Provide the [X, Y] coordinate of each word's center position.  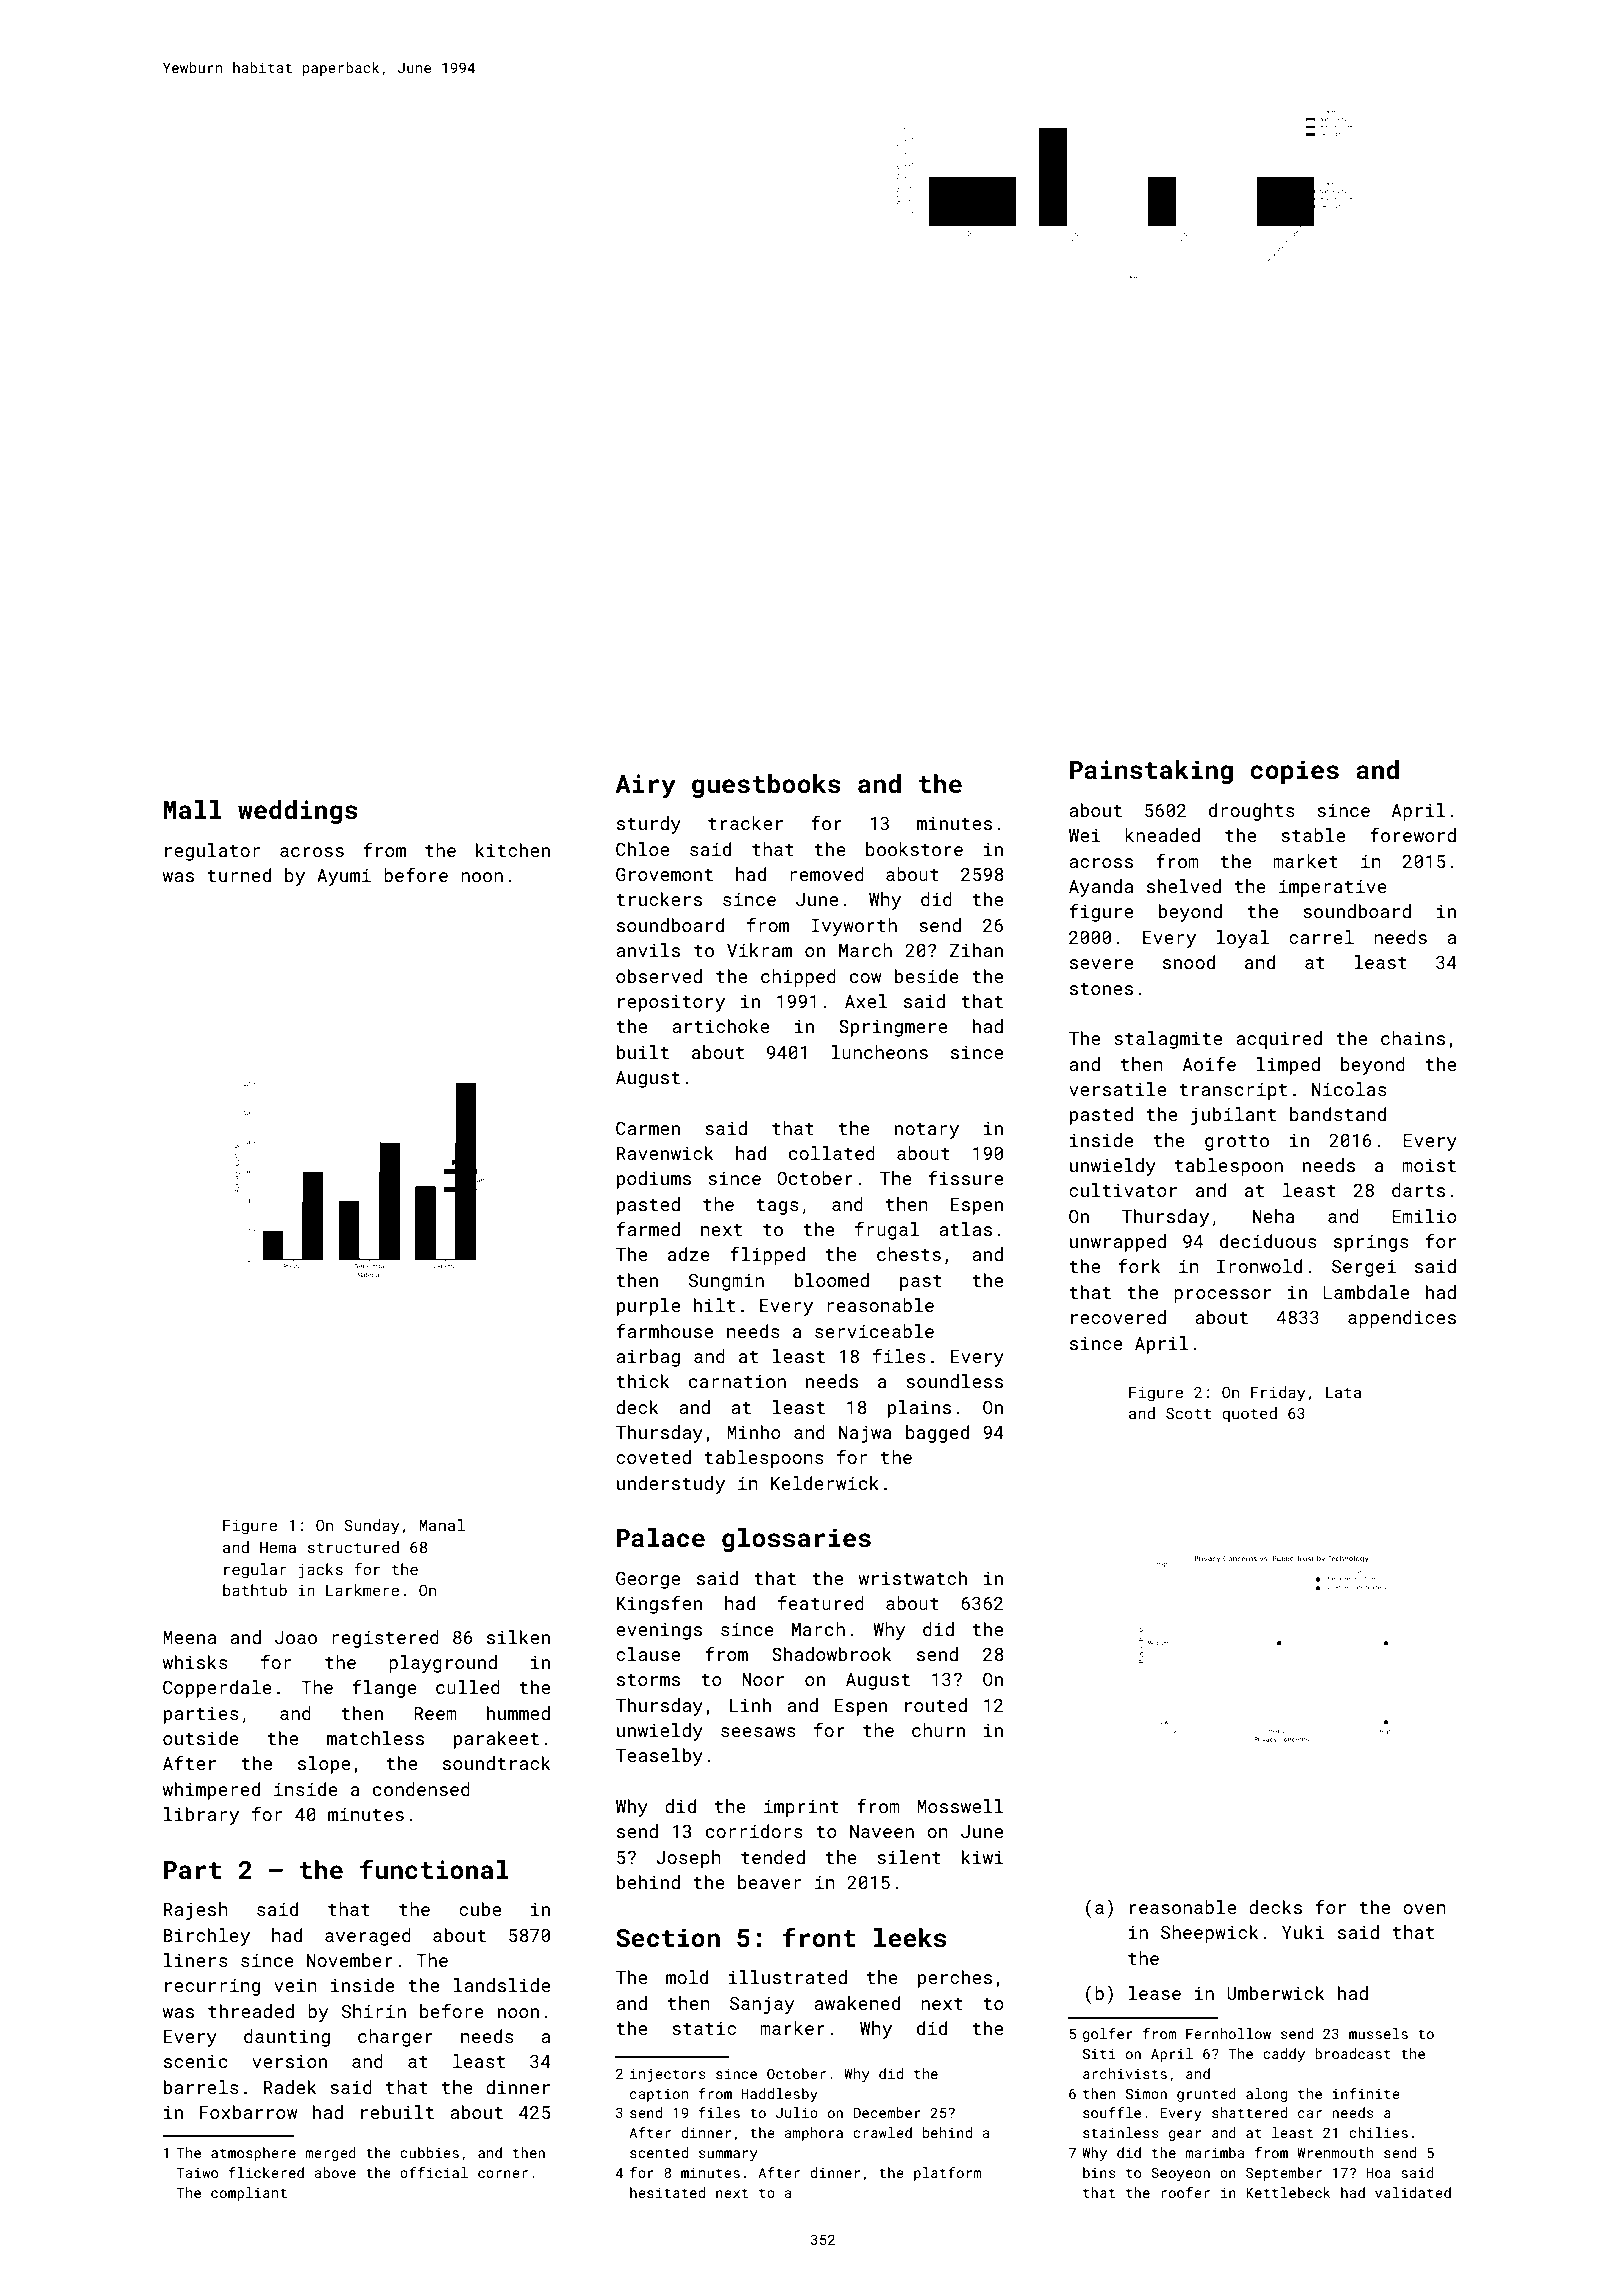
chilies [1378, 2132]
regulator [212, 852]
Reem [435, 1713]
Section [668, 1938]
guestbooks [766, 786]
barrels [201, 2087]
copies [1294, 772]
